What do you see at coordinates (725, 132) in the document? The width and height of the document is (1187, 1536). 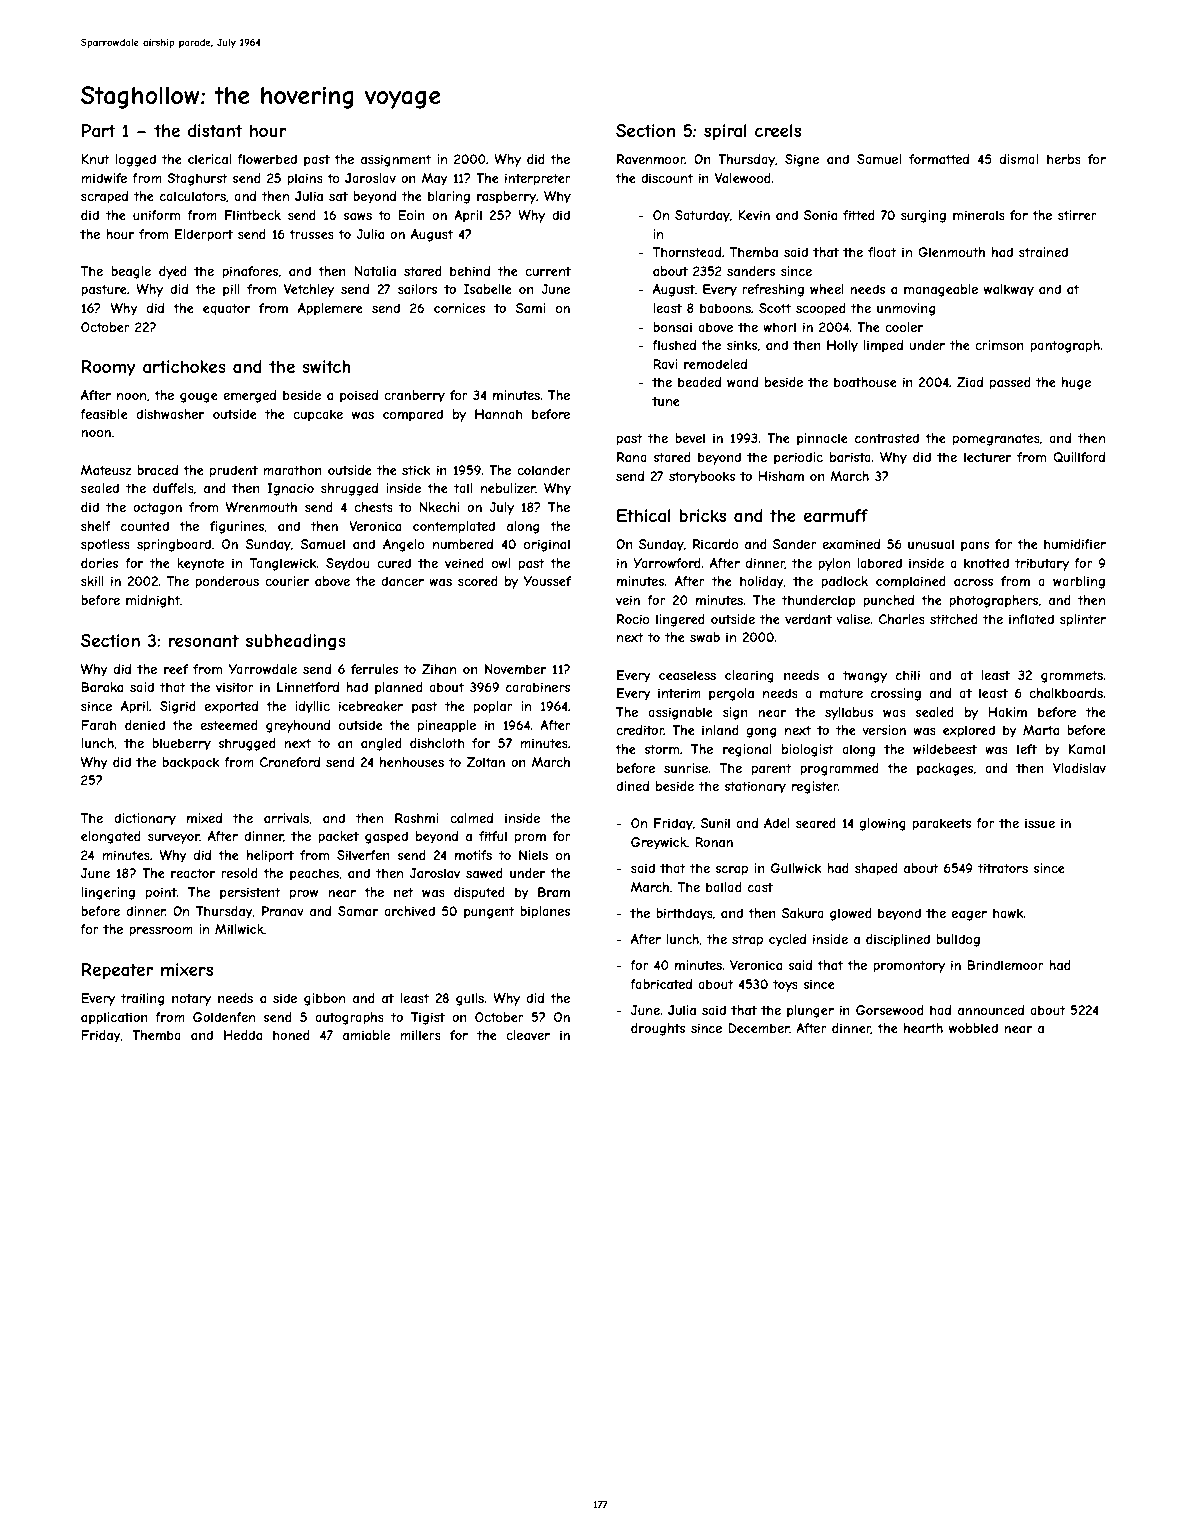 I see `spiral` at bounding box center [725, 132].
